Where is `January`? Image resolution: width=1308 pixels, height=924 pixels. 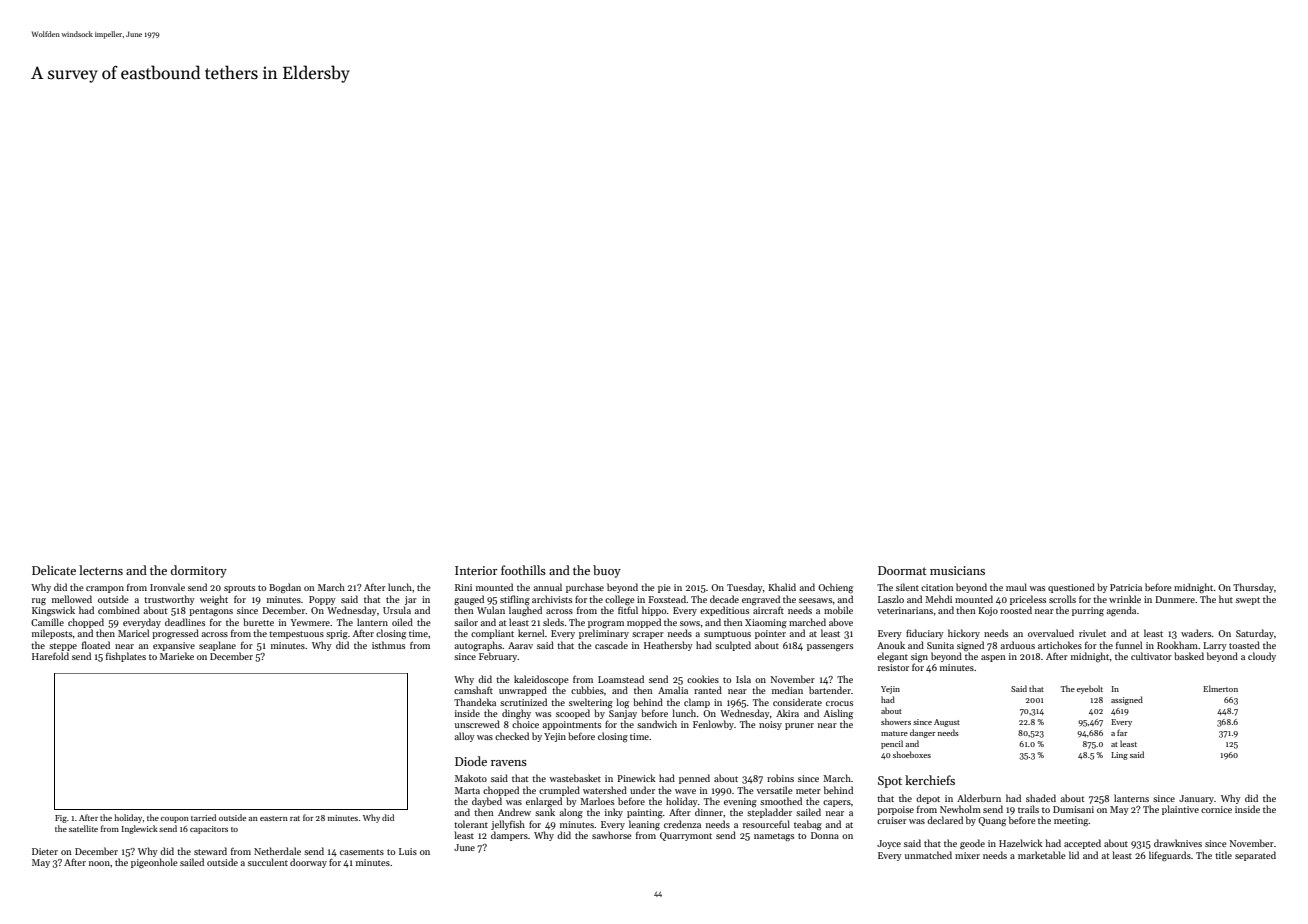 January is located at coordinates (1196, 799).
